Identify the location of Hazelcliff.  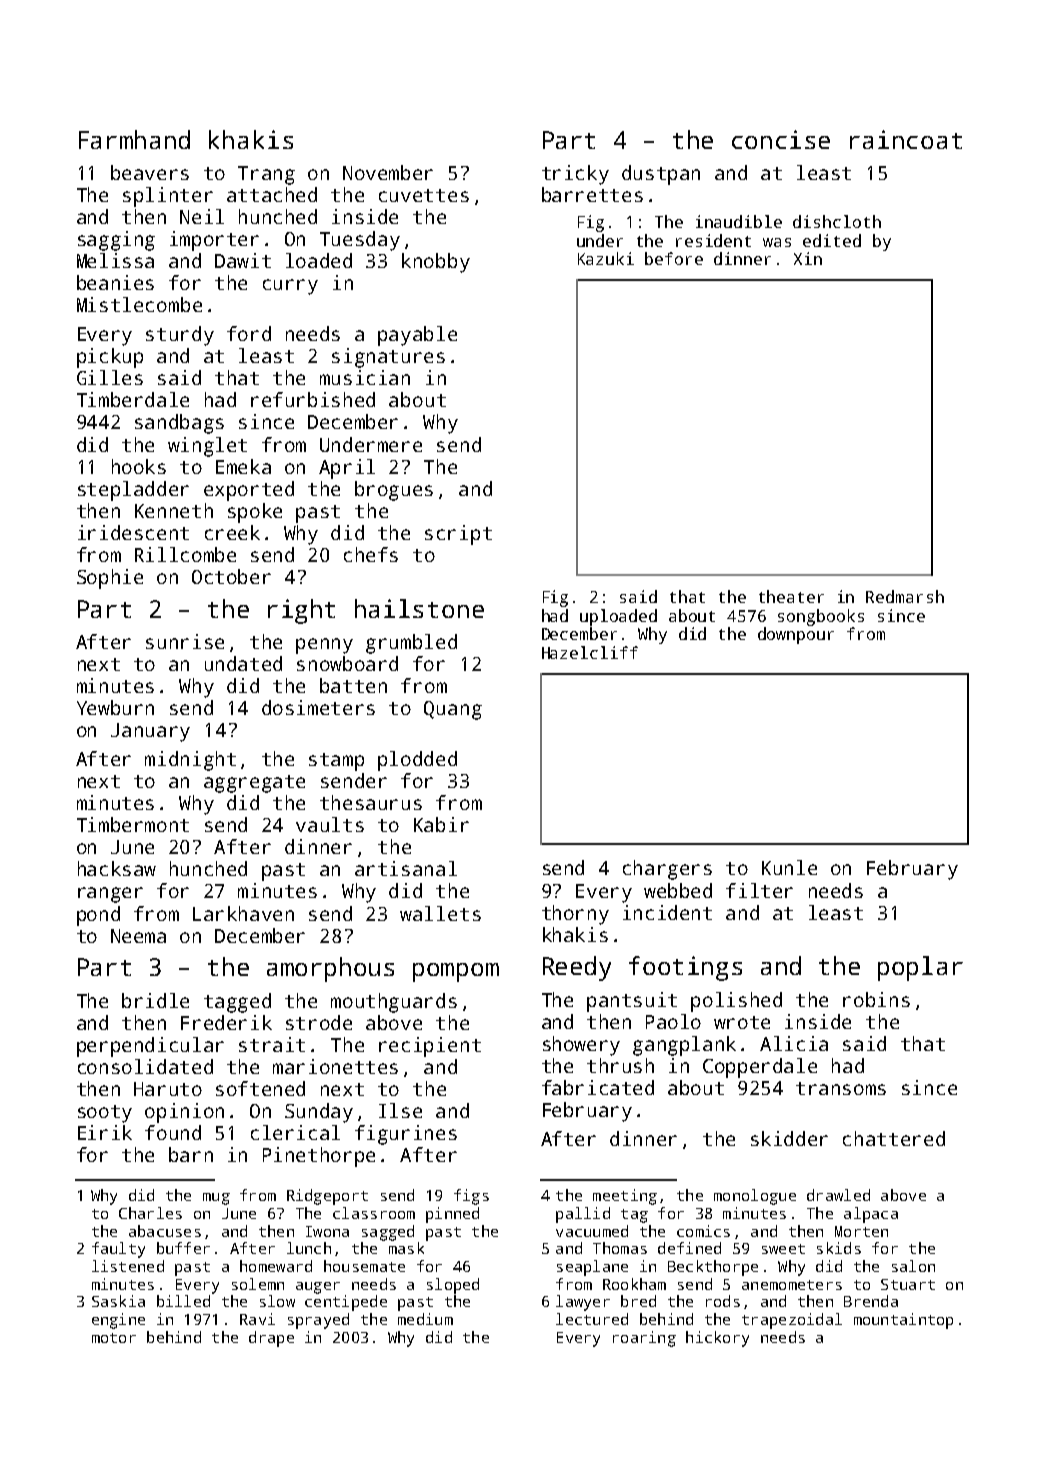
(590, 652).
